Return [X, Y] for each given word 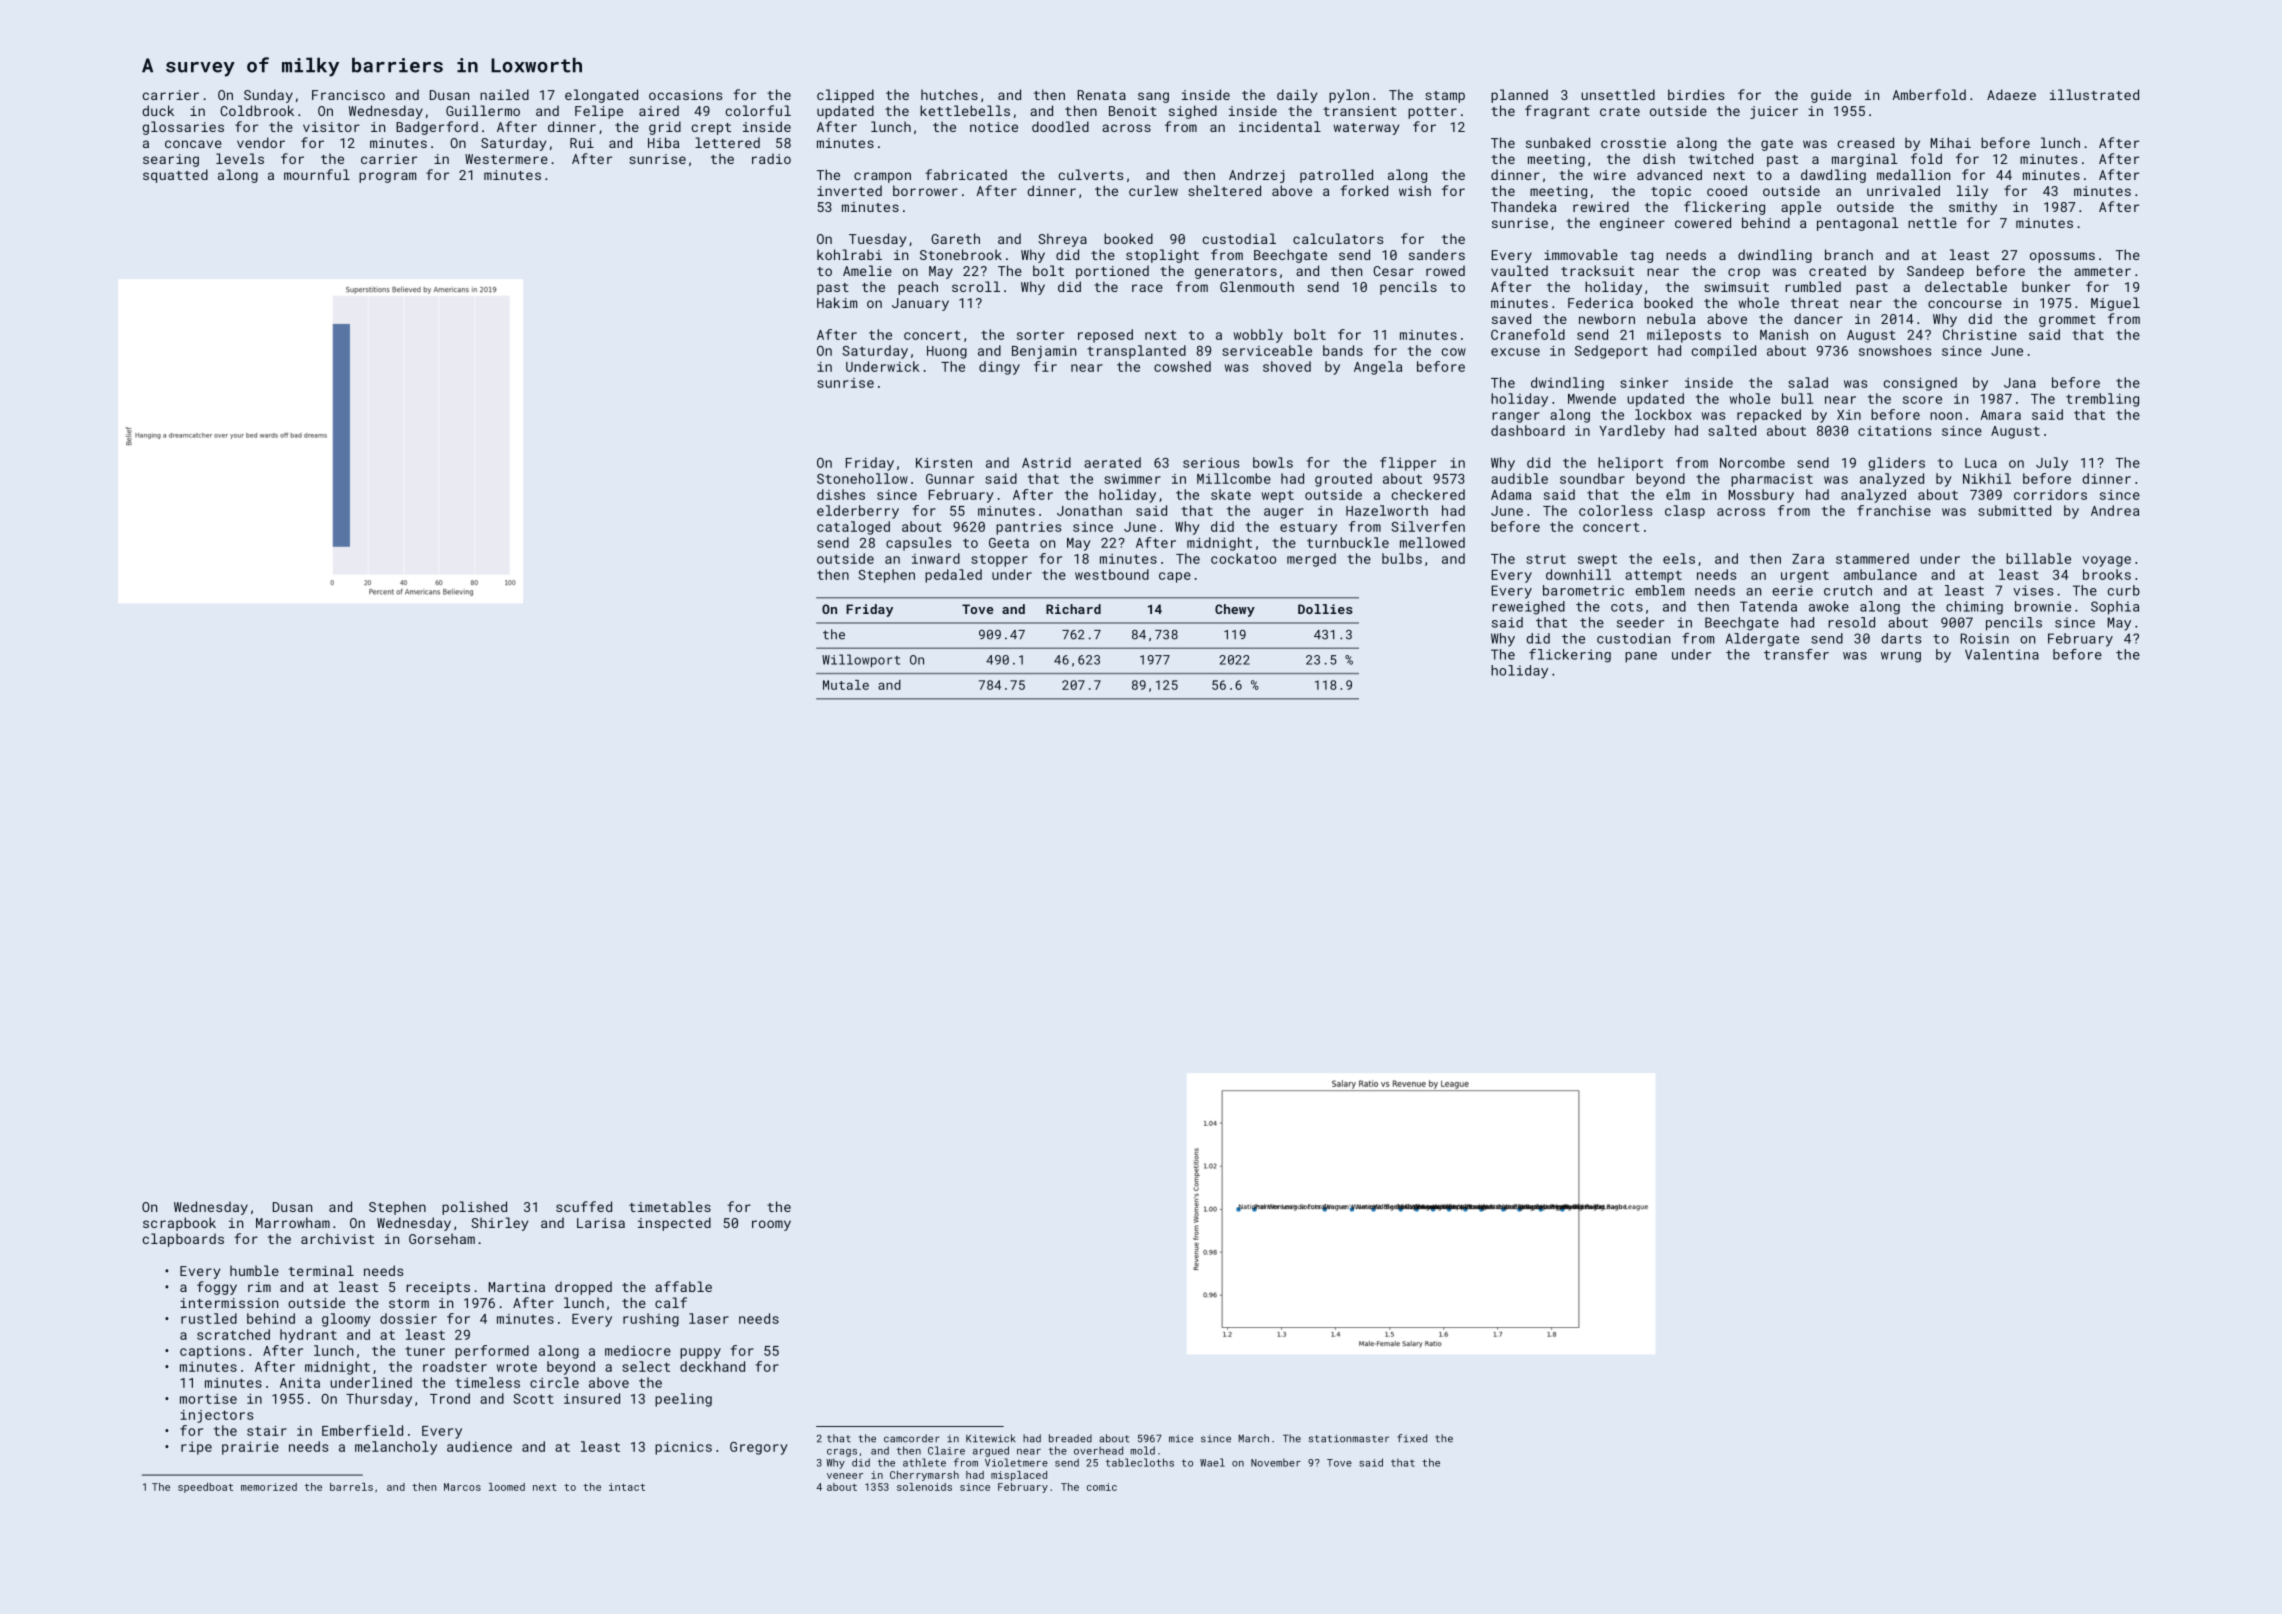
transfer [1796, 654]
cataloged [853, 528]
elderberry [858, 512]
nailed [504, 94]
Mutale [846, 685]
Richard [1073, 609]
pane [1641, 657]
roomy [771, 1225]
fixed [1412, 1438]
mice [1181, 1439]
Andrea [2115, 510]
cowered [1703, 222]
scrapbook [179, 1224]
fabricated [966, 174]
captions [212, 1352]
